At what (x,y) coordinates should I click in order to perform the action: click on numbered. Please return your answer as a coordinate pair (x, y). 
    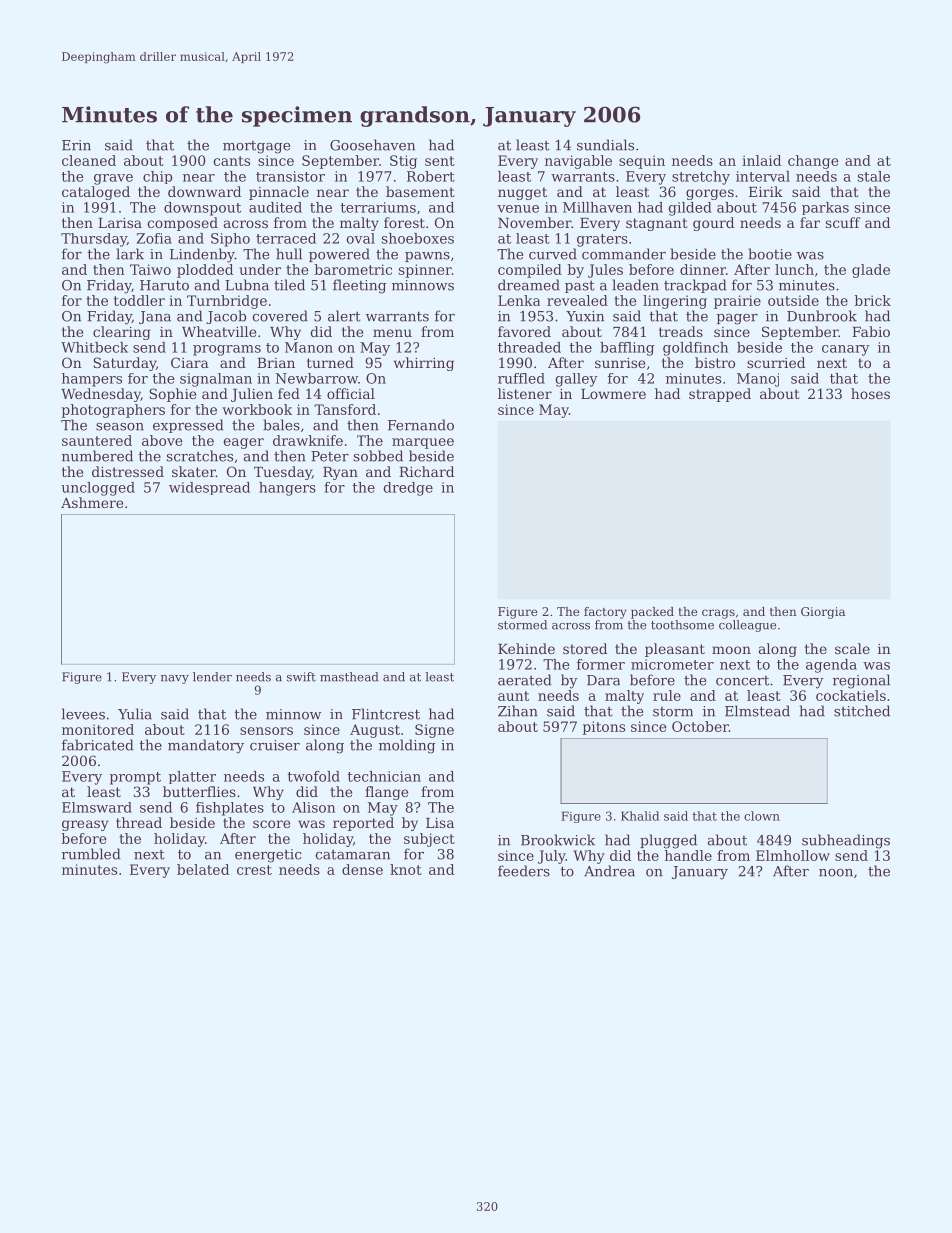
    Looking at the image, I should click on (97, 456).
